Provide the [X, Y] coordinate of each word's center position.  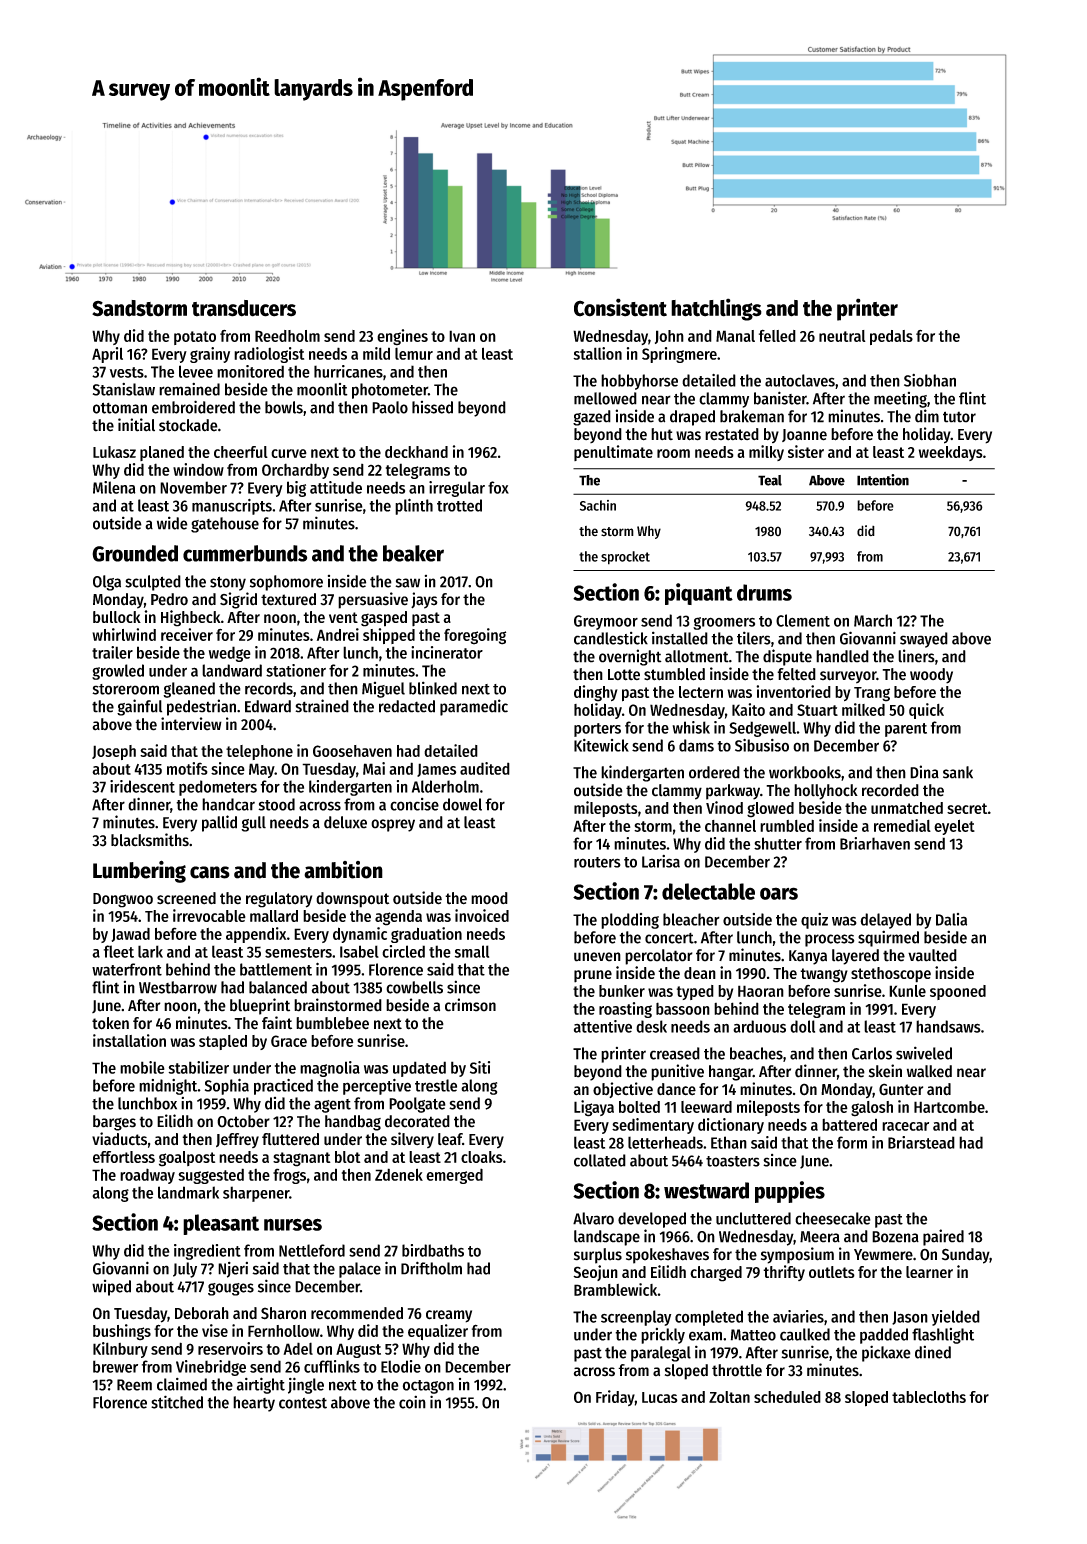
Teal [770, 480]
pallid [219, 823]
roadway [147, 1176]
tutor [959, 417]
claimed [182, 1384]
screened [186, 898]
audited [485, 768]
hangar [731, 1073]
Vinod [724, 807]
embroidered [193, 407]
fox [498, 487]
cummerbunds [245, 553]
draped [692, 418]
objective [623, 1090]
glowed [770, 810]
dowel [462, 804]
